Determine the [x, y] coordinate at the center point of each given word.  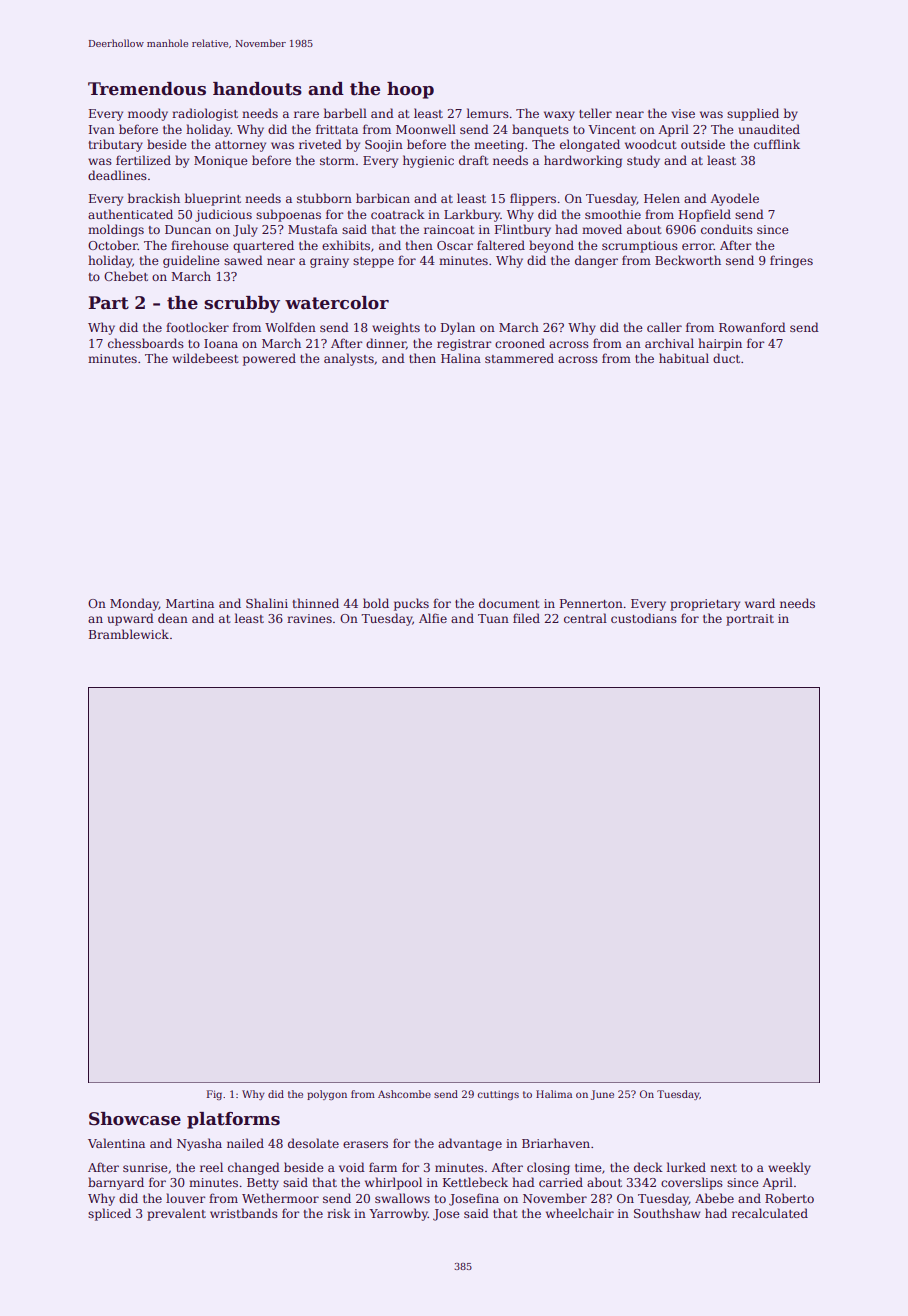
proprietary [705, 605]
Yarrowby [398, 1214]
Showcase [135, 1119]
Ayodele [734, 199]
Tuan [493, 618]
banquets [540, 130]
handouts [257, 89]
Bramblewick [129, 634]
